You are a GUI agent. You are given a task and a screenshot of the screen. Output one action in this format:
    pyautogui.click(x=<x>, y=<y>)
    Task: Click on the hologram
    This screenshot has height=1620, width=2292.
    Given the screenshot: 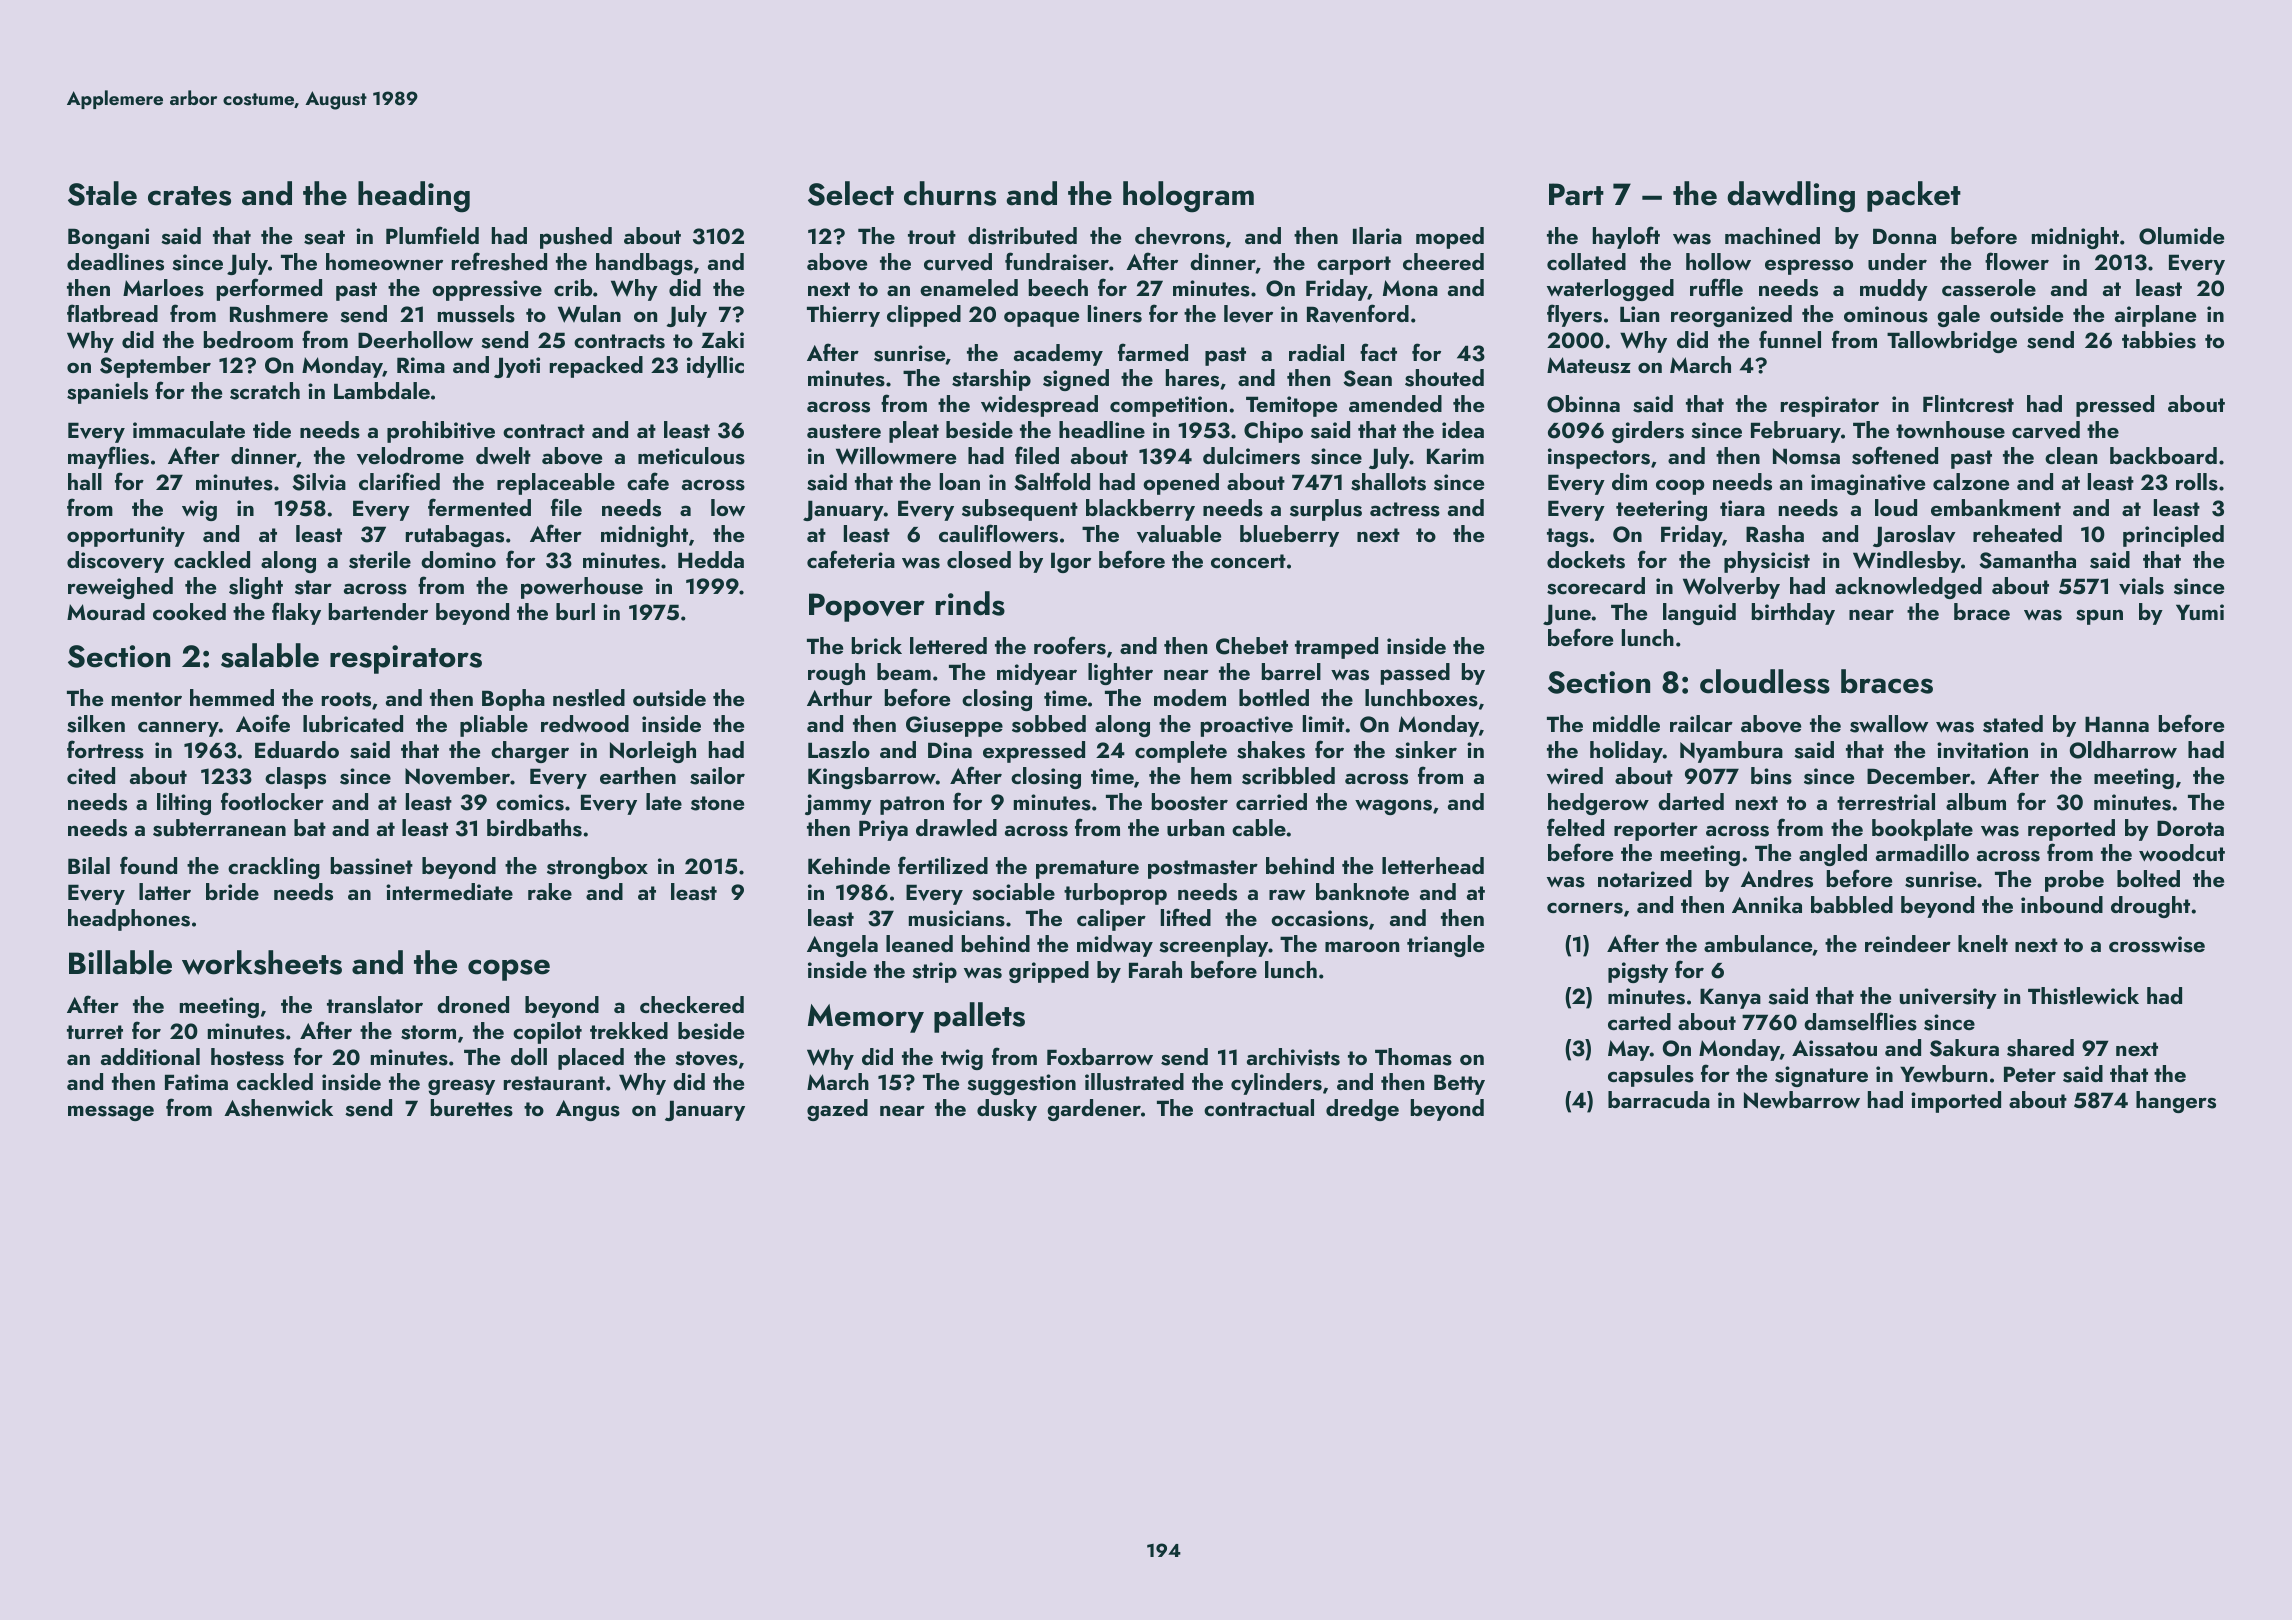 What is the action you would take?
    pyautogui.click(x=1188, y=197)
